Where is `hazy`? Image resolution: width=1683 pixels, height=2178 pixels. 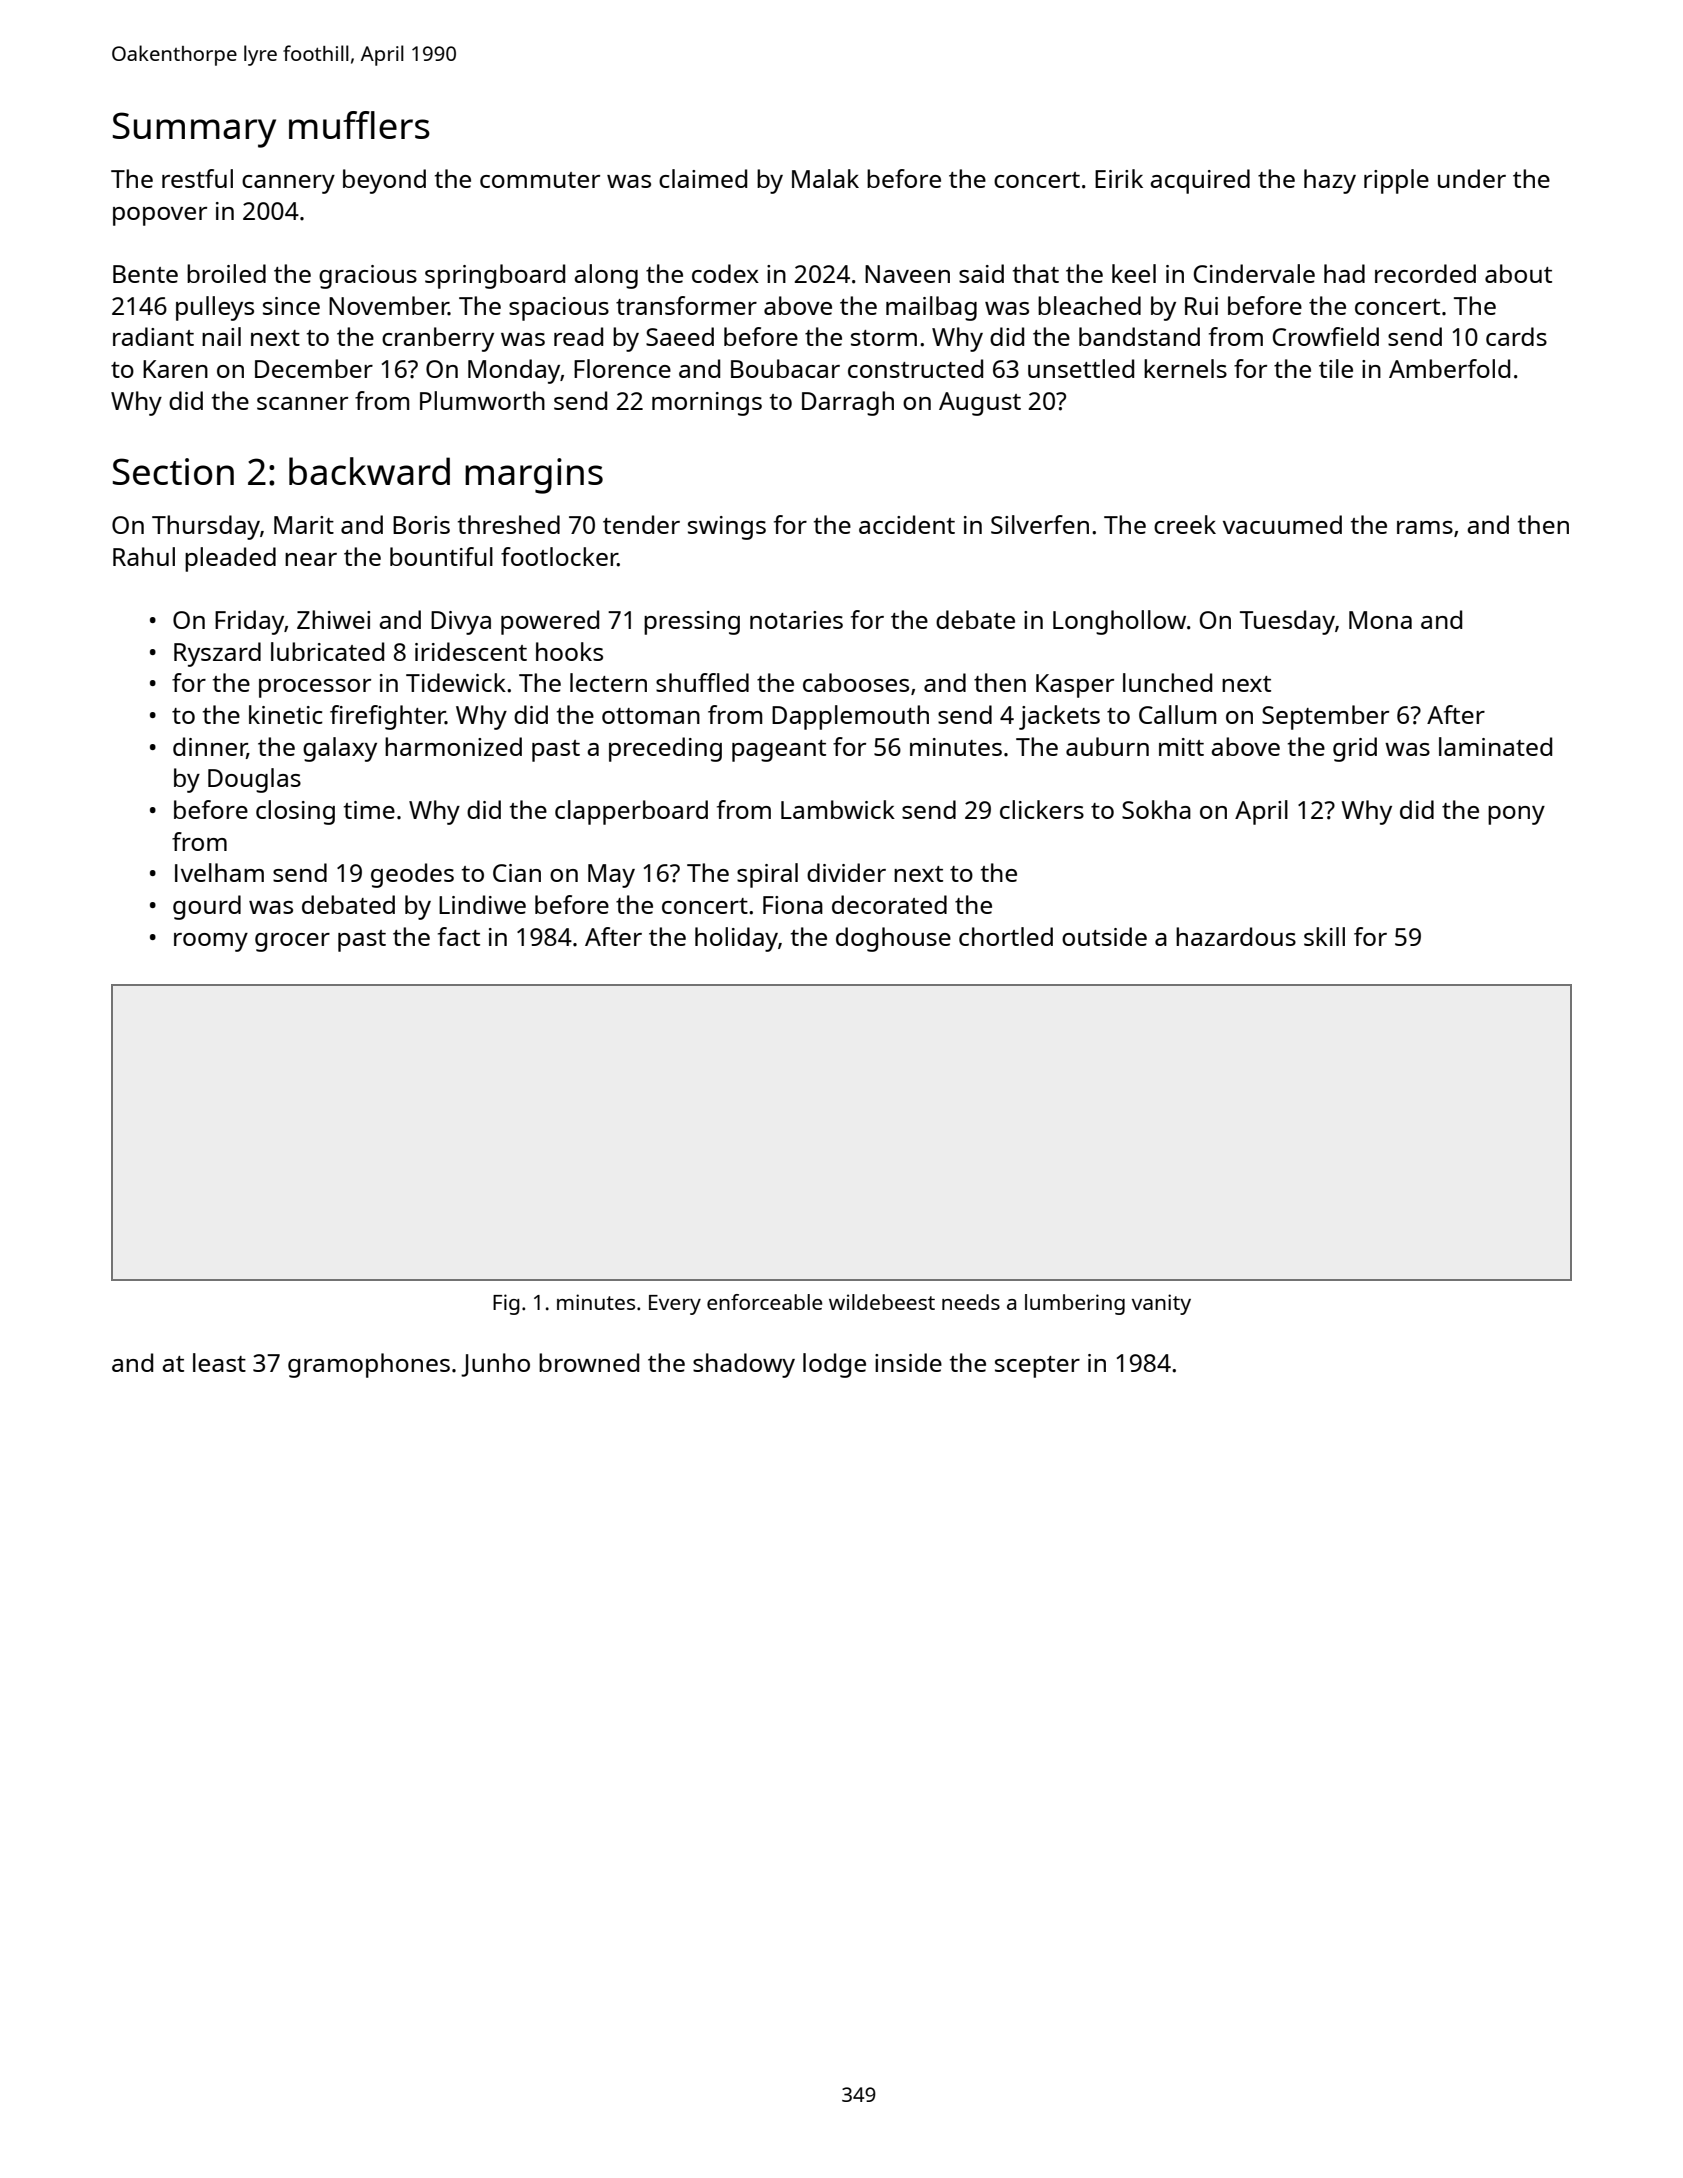 hazy is located at coordinates (1330, 181).
